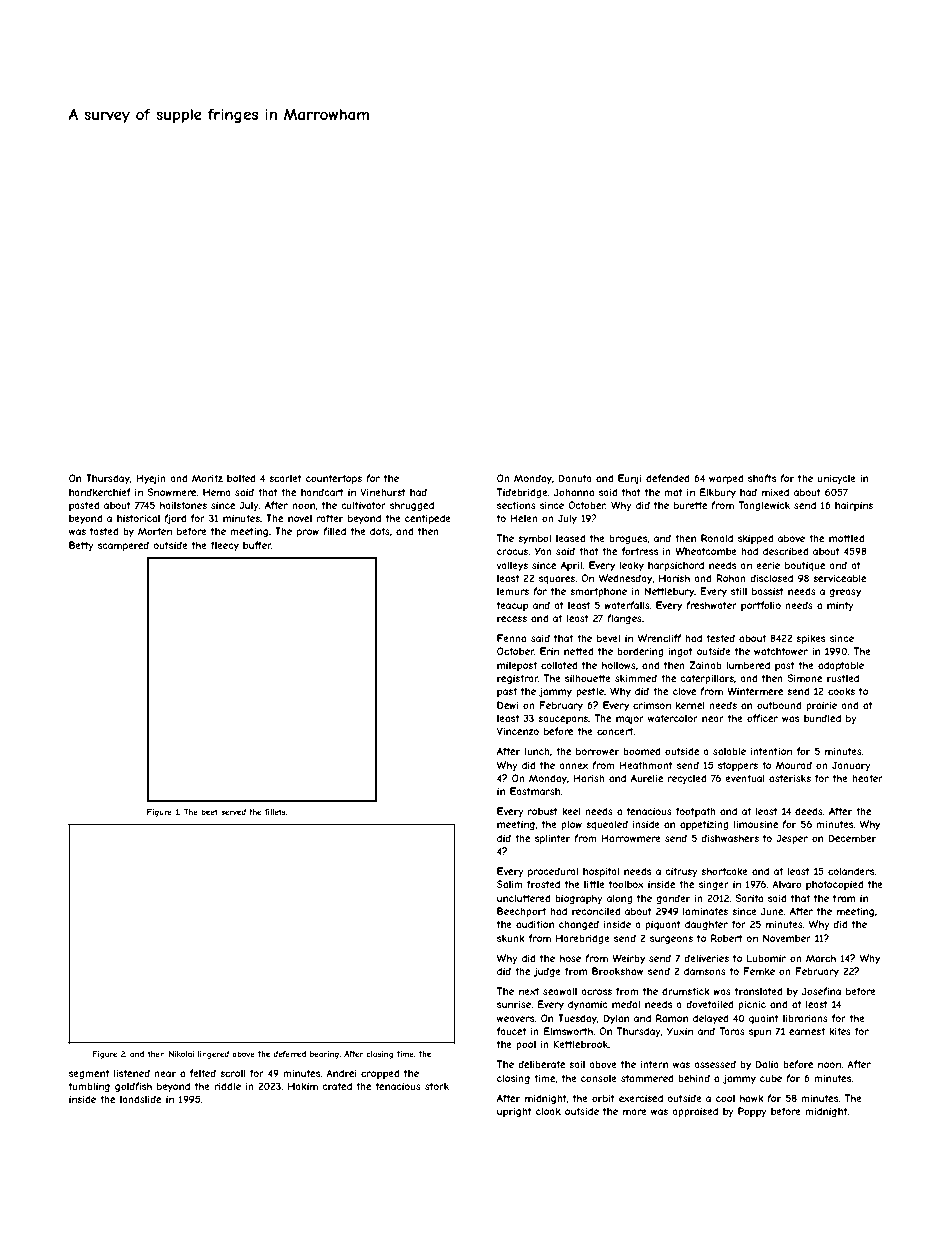  I want to click on fleecy, so click(225, 546).
